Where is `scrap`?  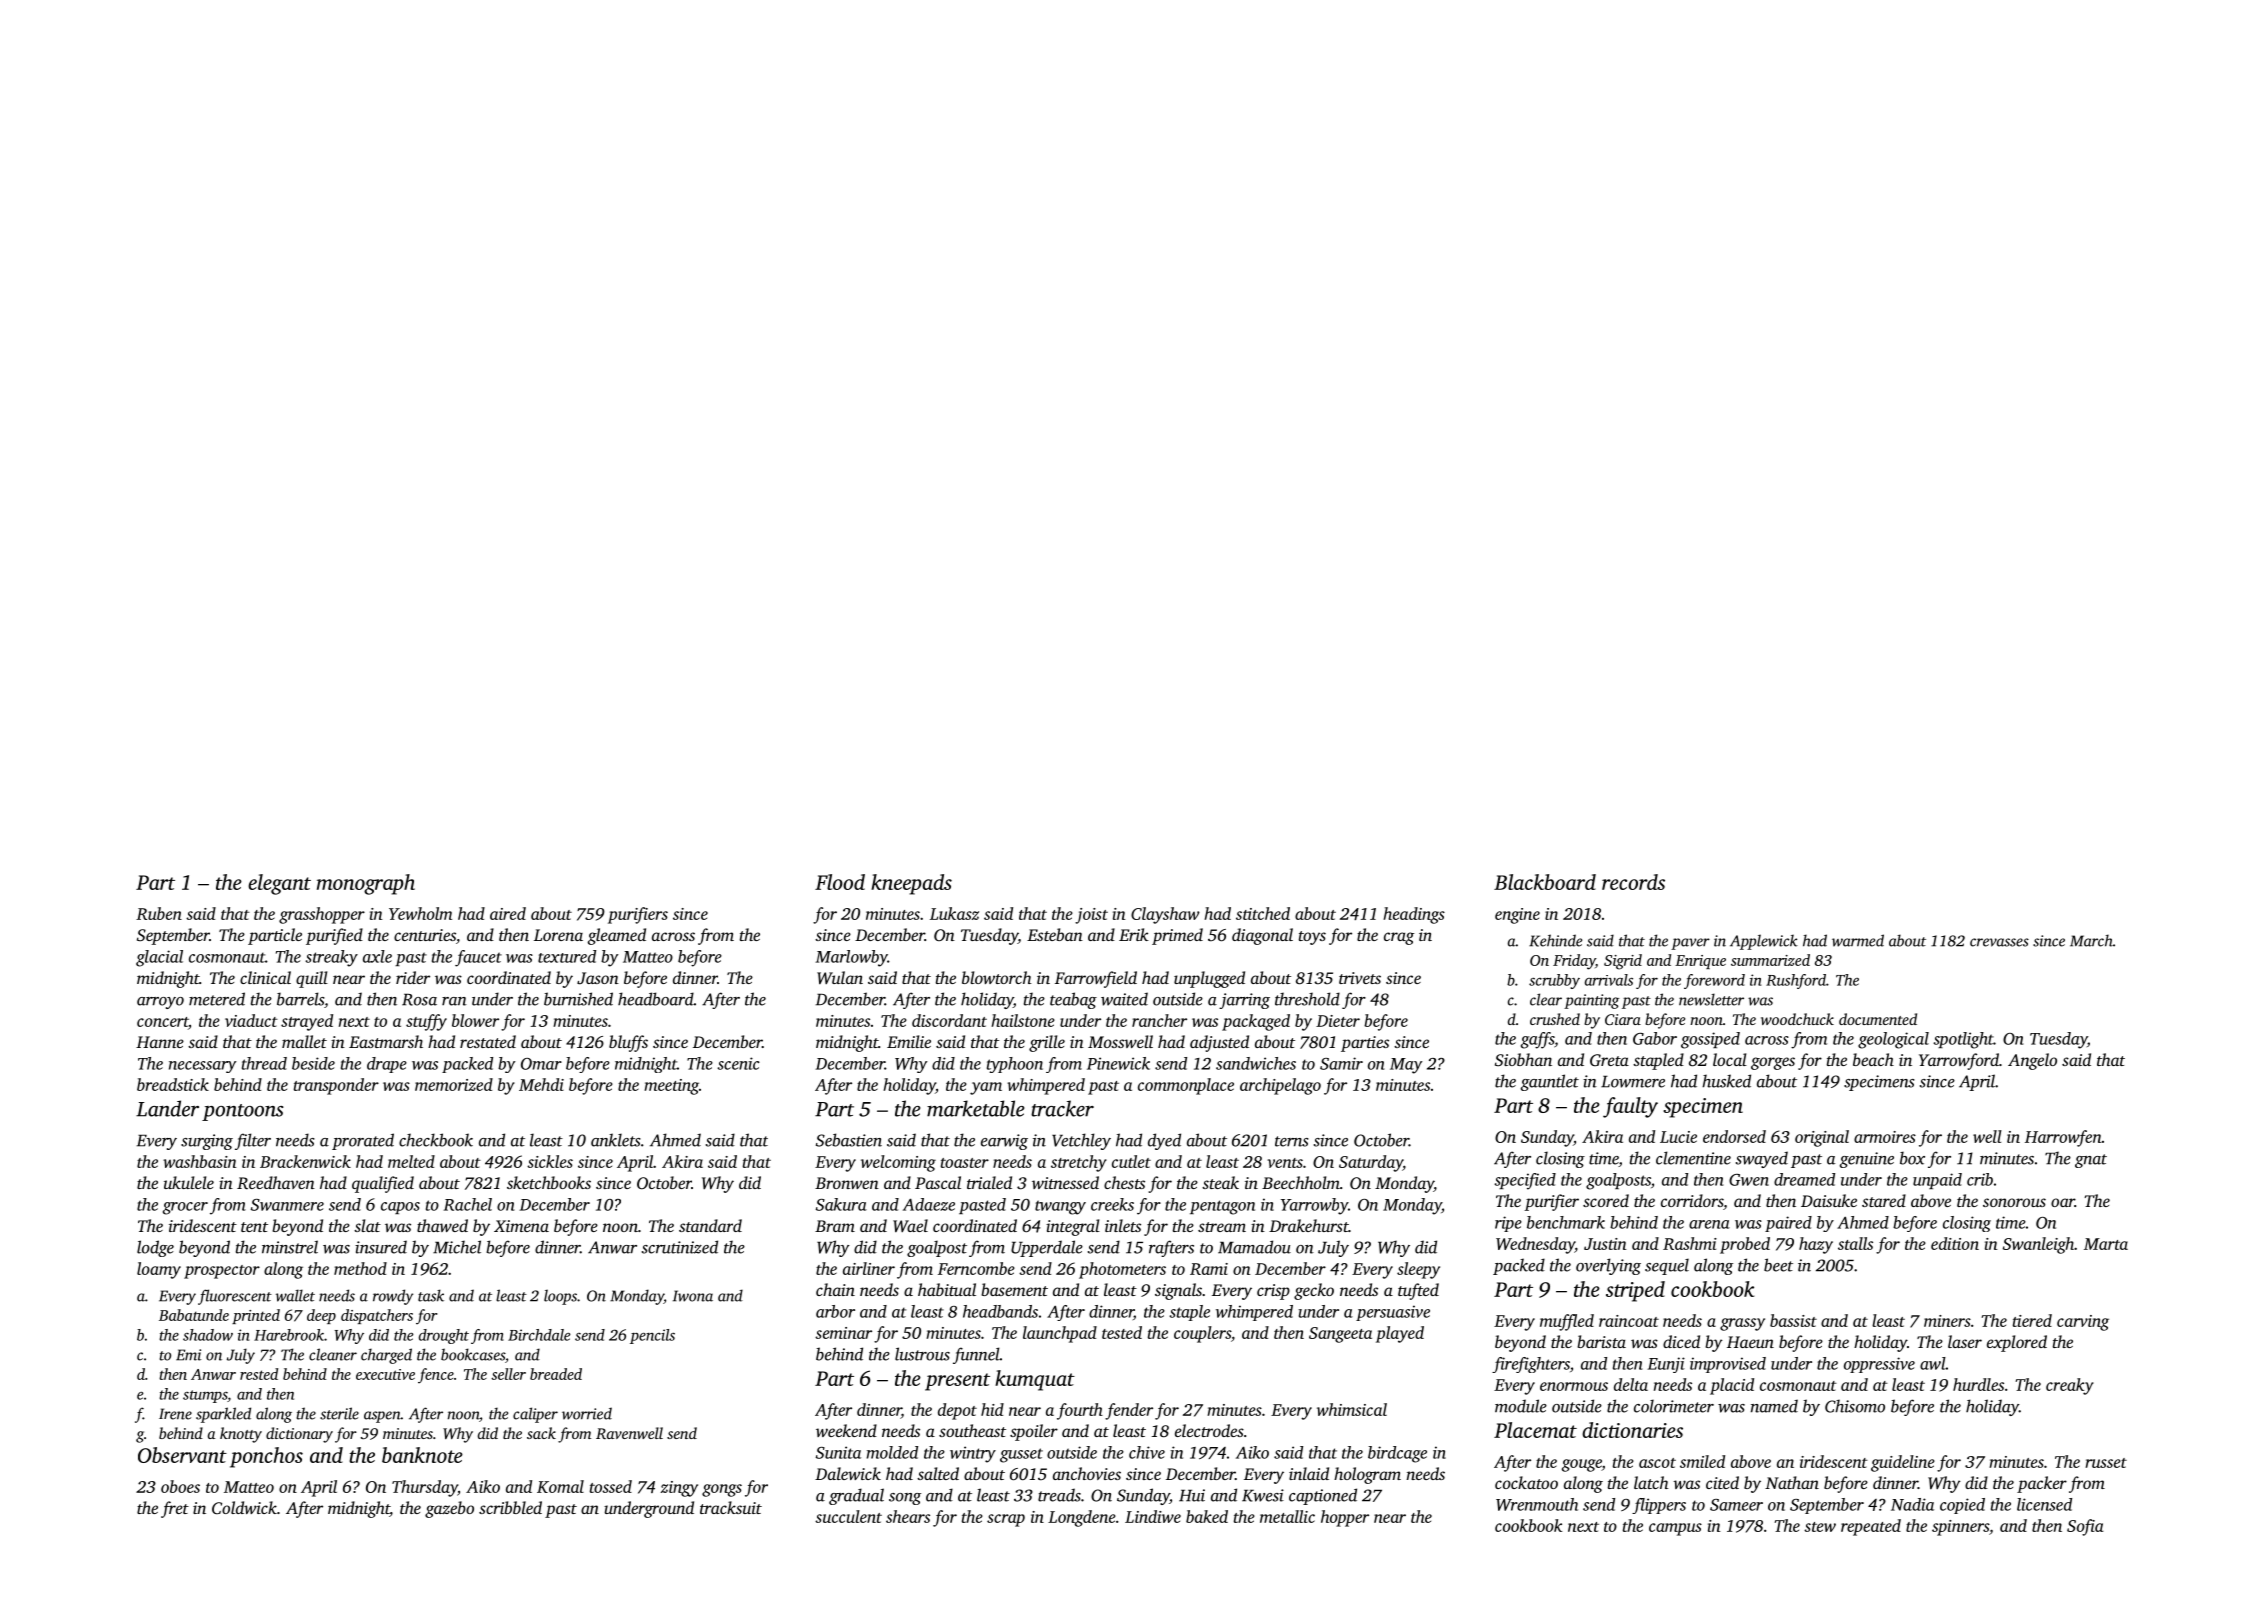
scrap is located at coordinates (1006, 1520).
